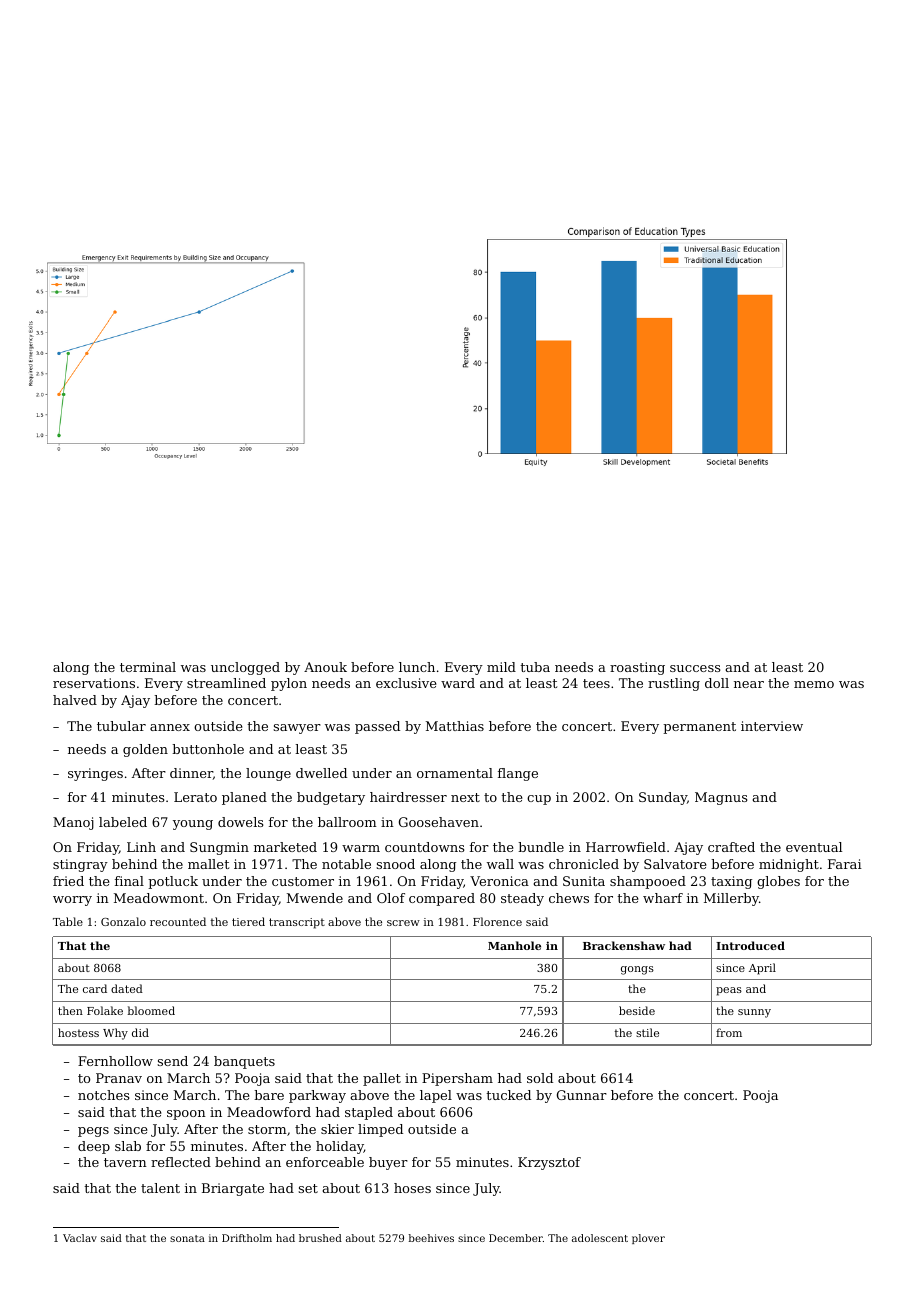  I want to click on stapled, so click(369, 1113).
